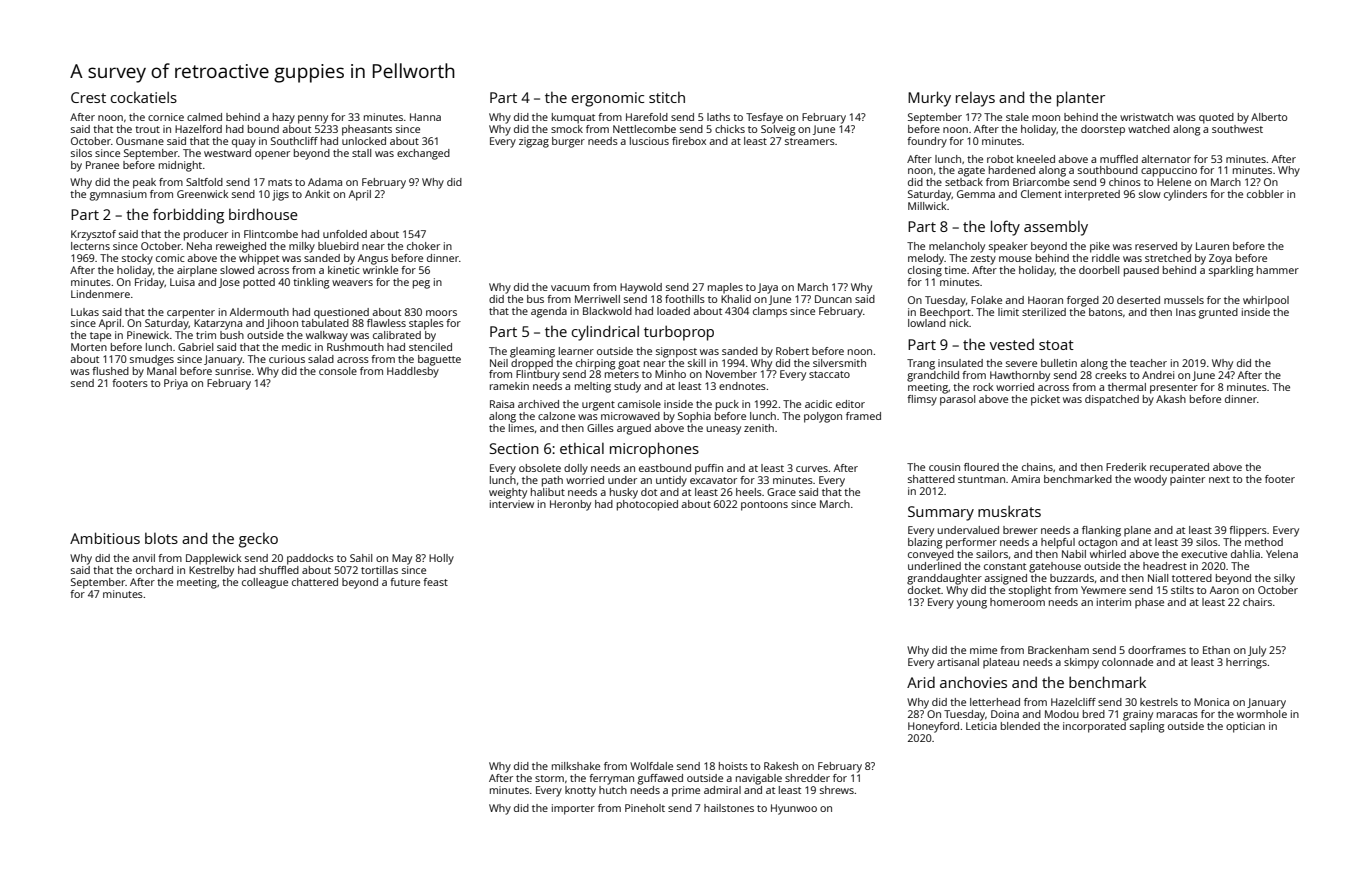 This screenshot has height=887, width=1372. I want to click on flippers, so click(1248, 531).
